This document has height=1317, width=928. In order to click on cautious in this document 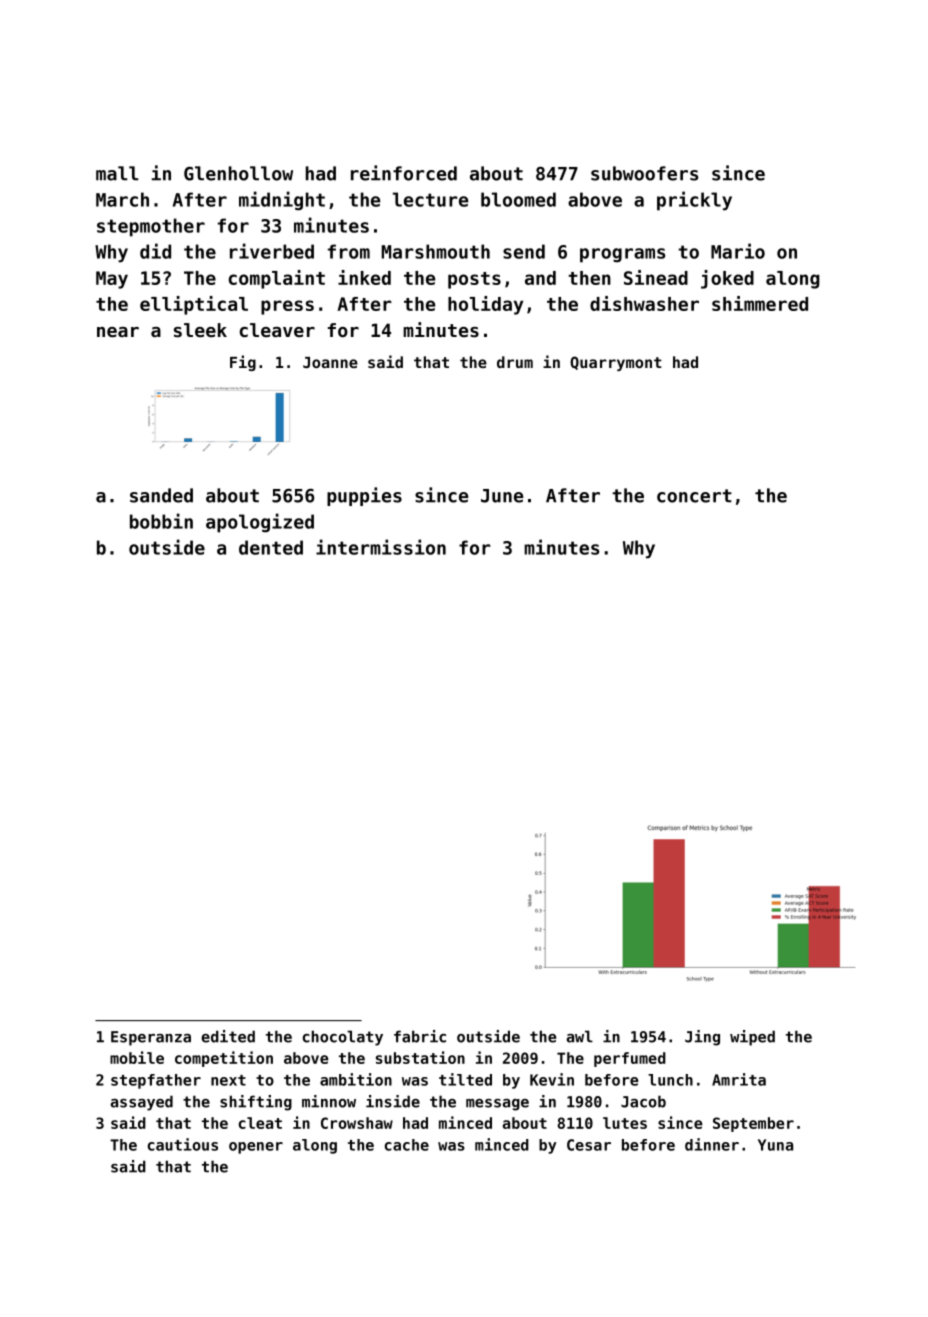, I will do `click(183, 1144)`.
